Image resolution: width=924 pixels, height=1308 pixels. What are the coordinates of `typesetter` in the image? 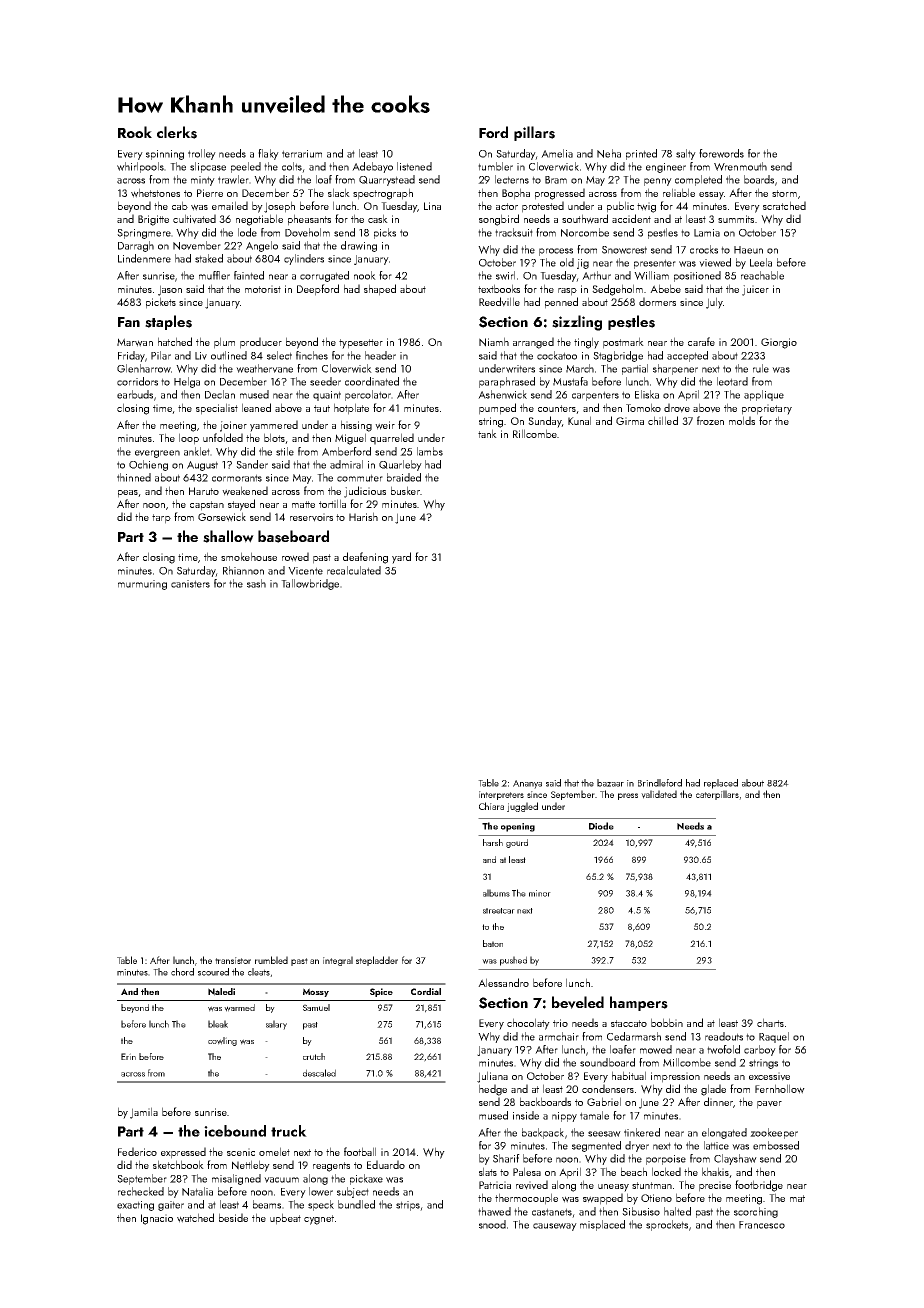 It's located at (361, 344).
